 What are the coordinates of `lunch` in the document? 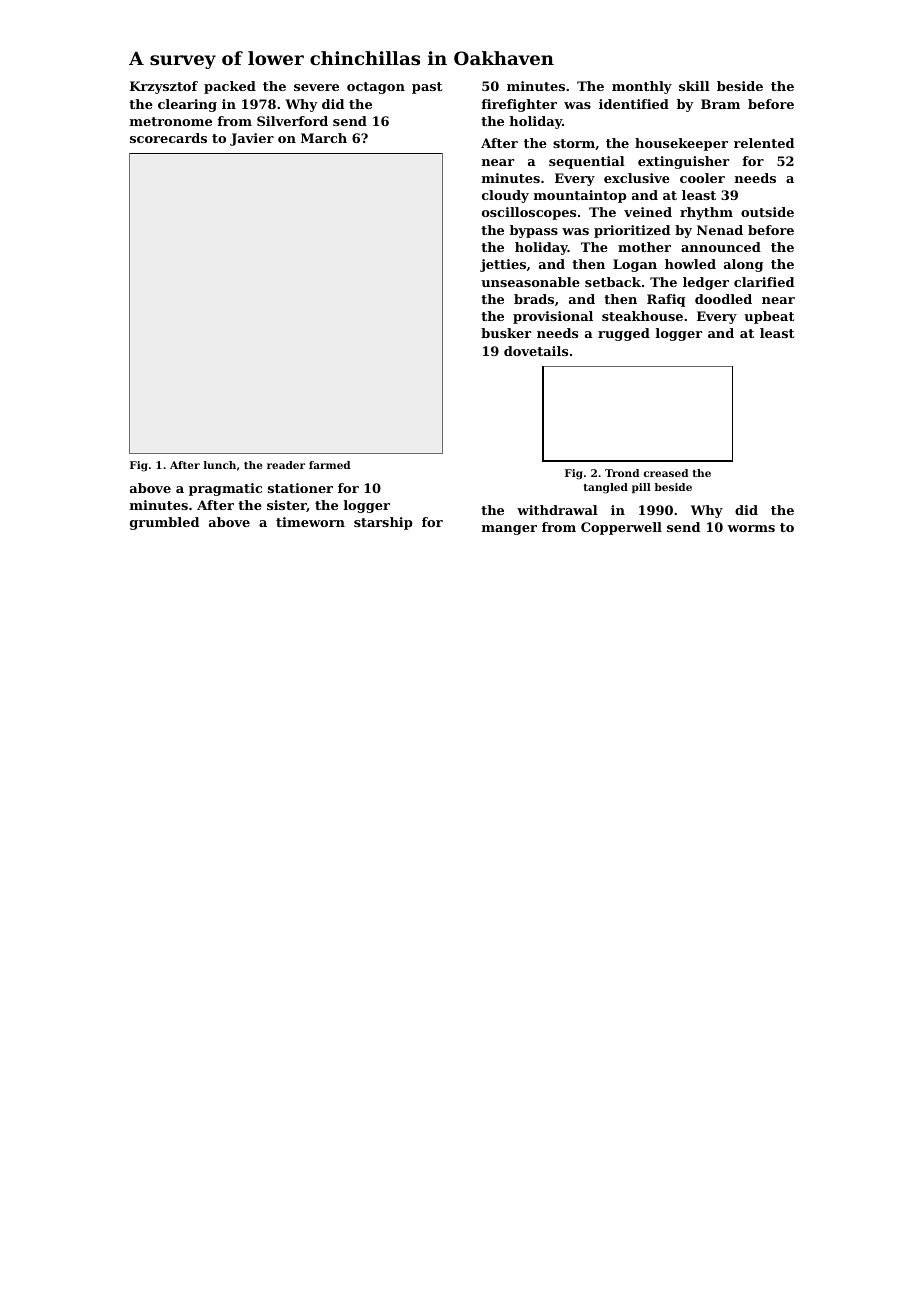 It's located at (220, 465).
